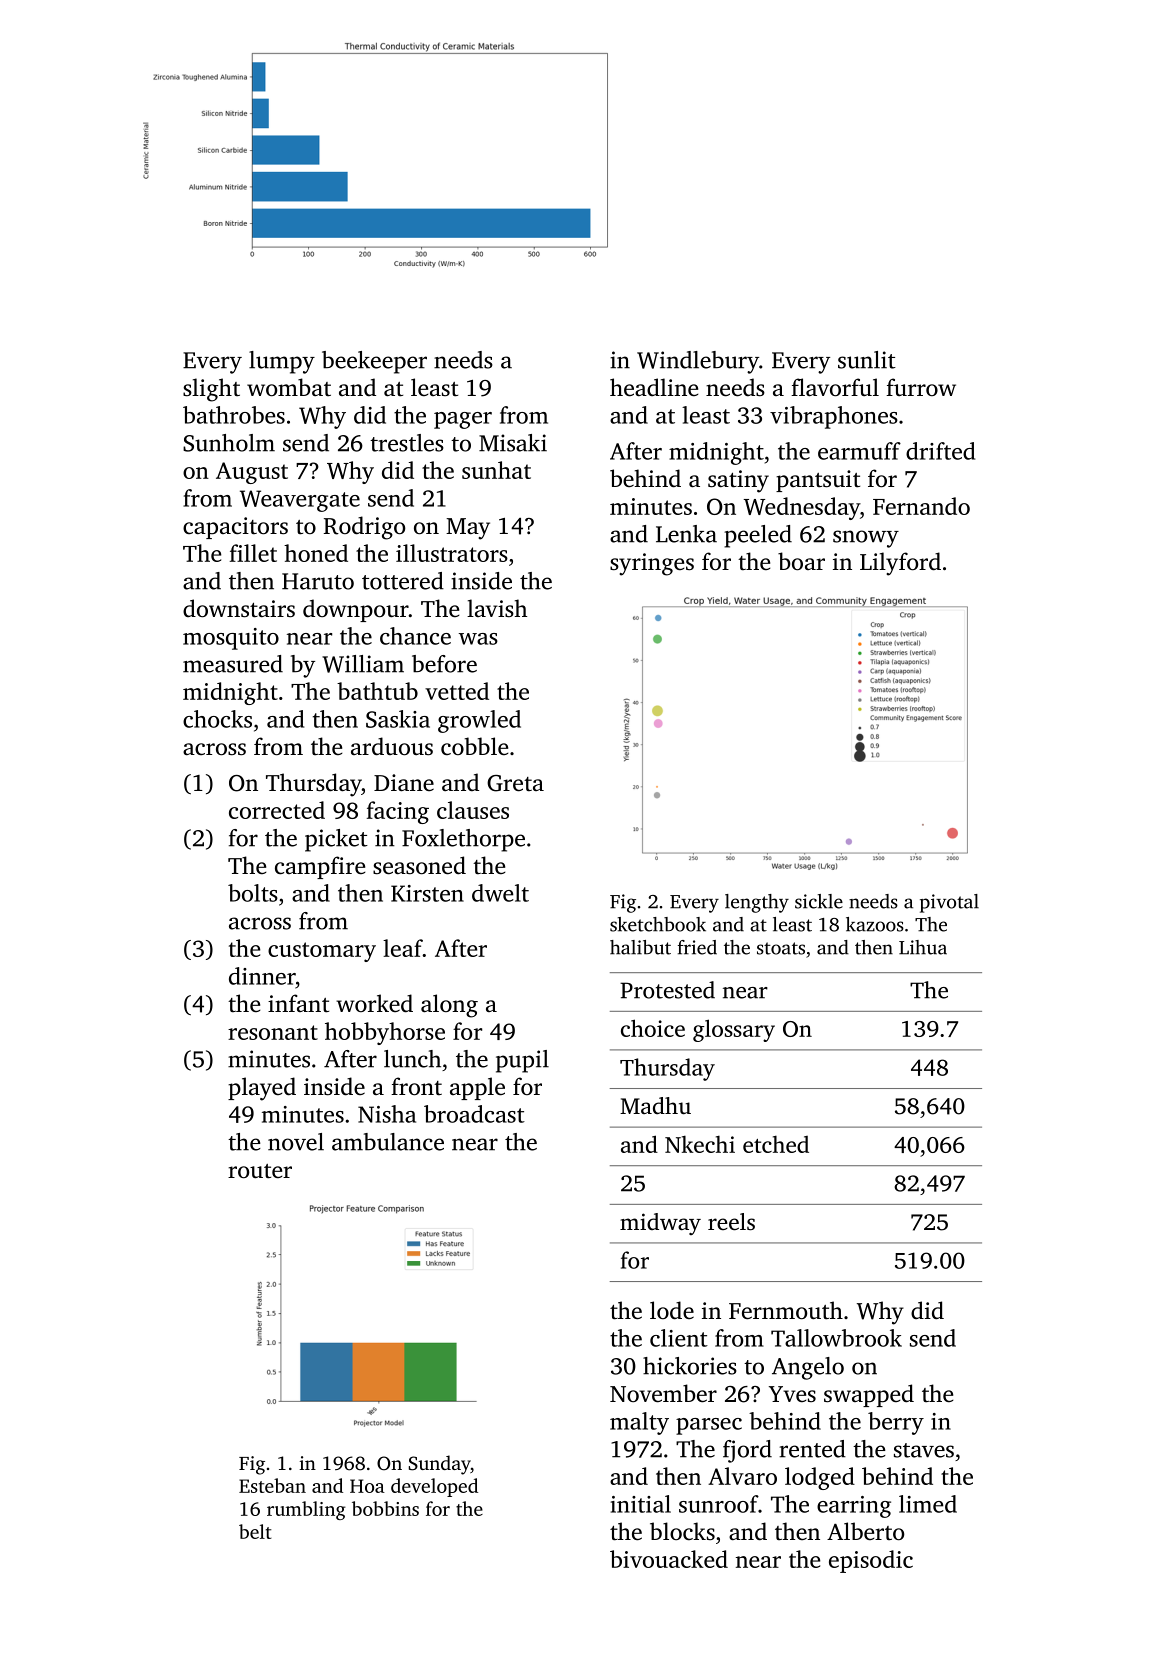 The image size is (1165, 1654). Describe the element at coordinates (812, 1449) in the screenshot. I see `rented` at that location.
